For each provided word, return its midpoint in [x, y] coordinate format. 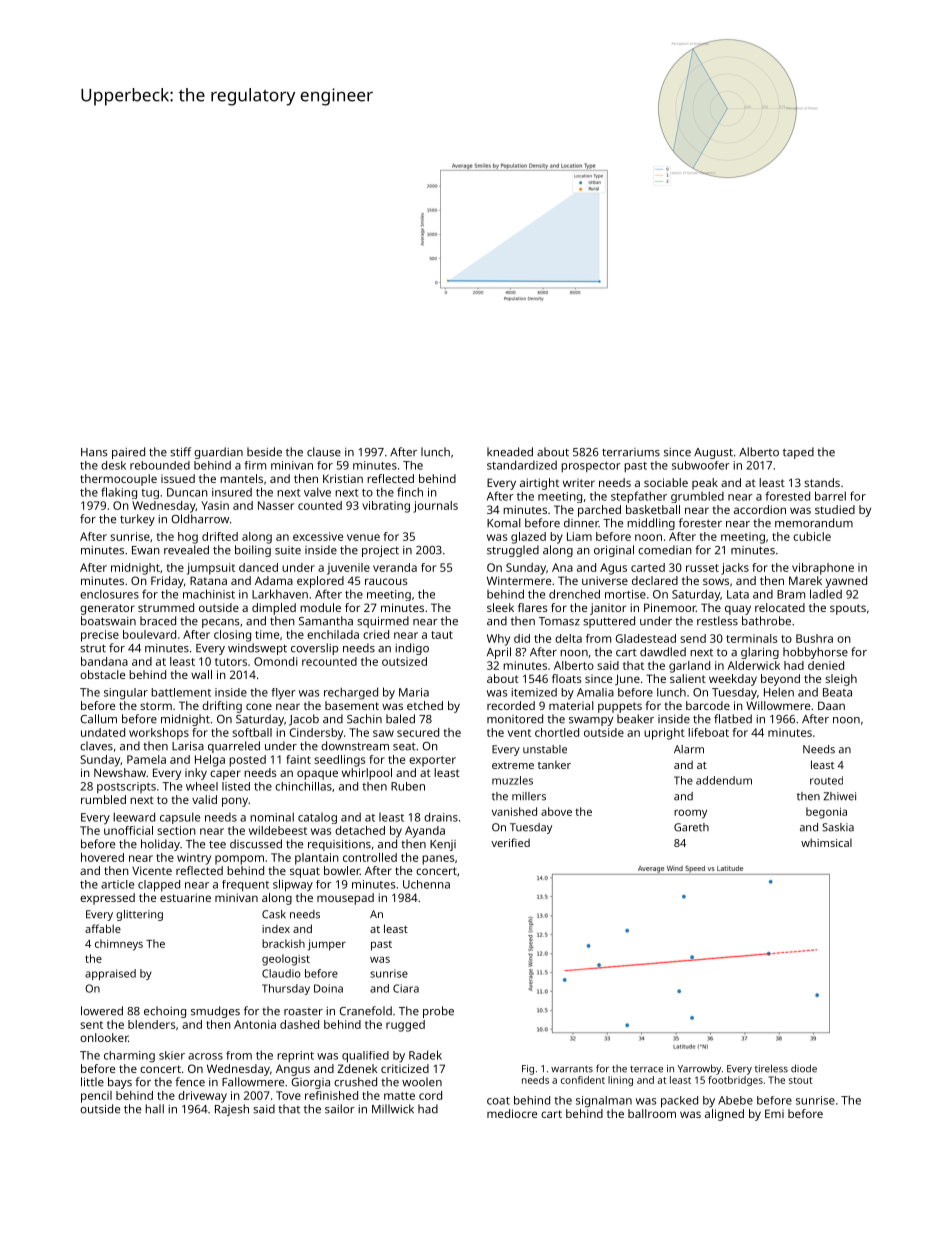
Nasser [276, 505]
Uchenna [426, 884]
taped [798, 453]
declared [655, 580]
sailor [340, 1109]
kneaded [510, 452]
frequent [245, 886]
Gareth [691, 827]
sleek [500, 607]
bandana [104, 661]
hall [154, 1109]
